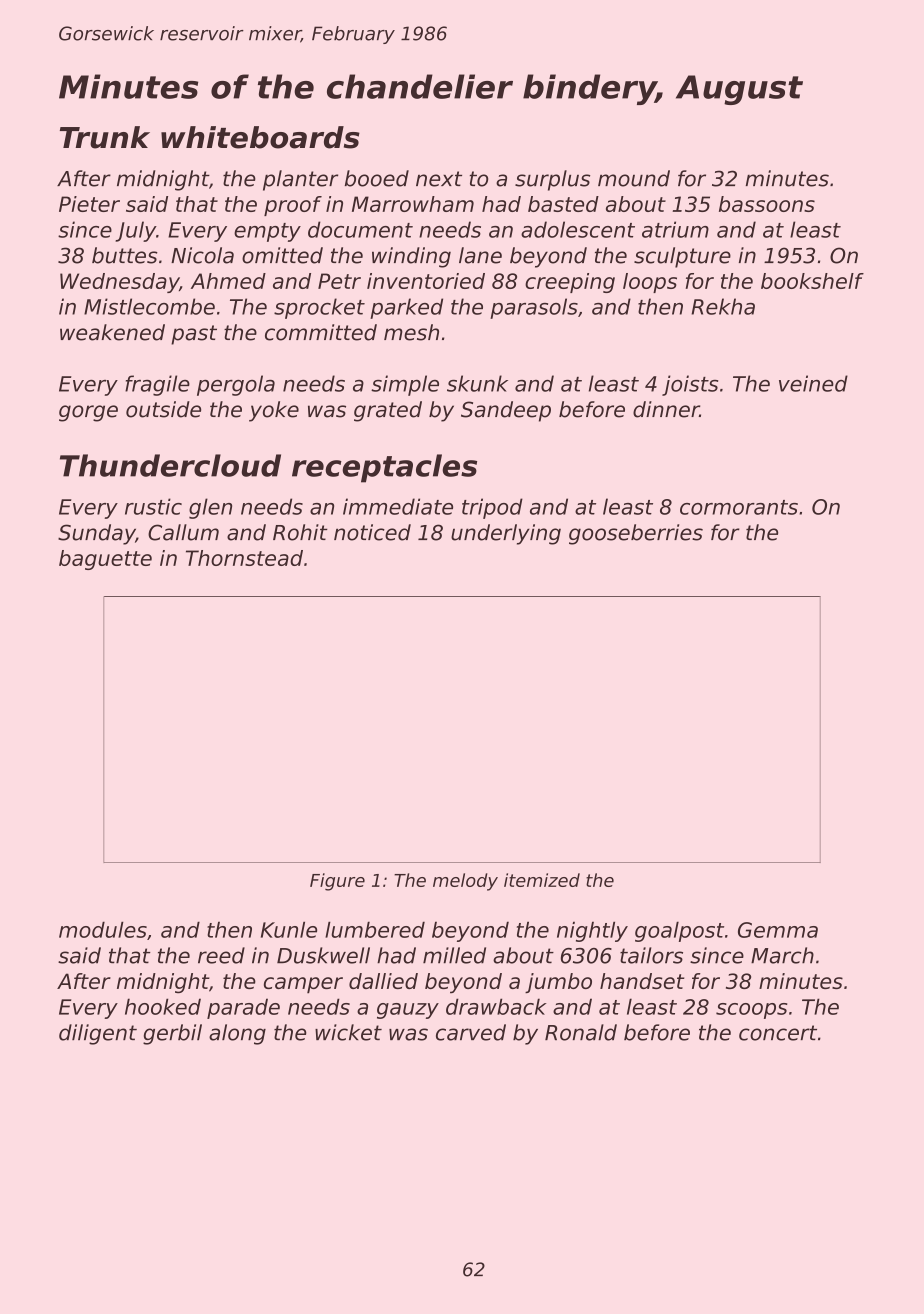 This document has height=1314, width=924. What do you see at coordinates (636, 534) in the document?
I see `gooseberries` at bounding box center [636, 534].
